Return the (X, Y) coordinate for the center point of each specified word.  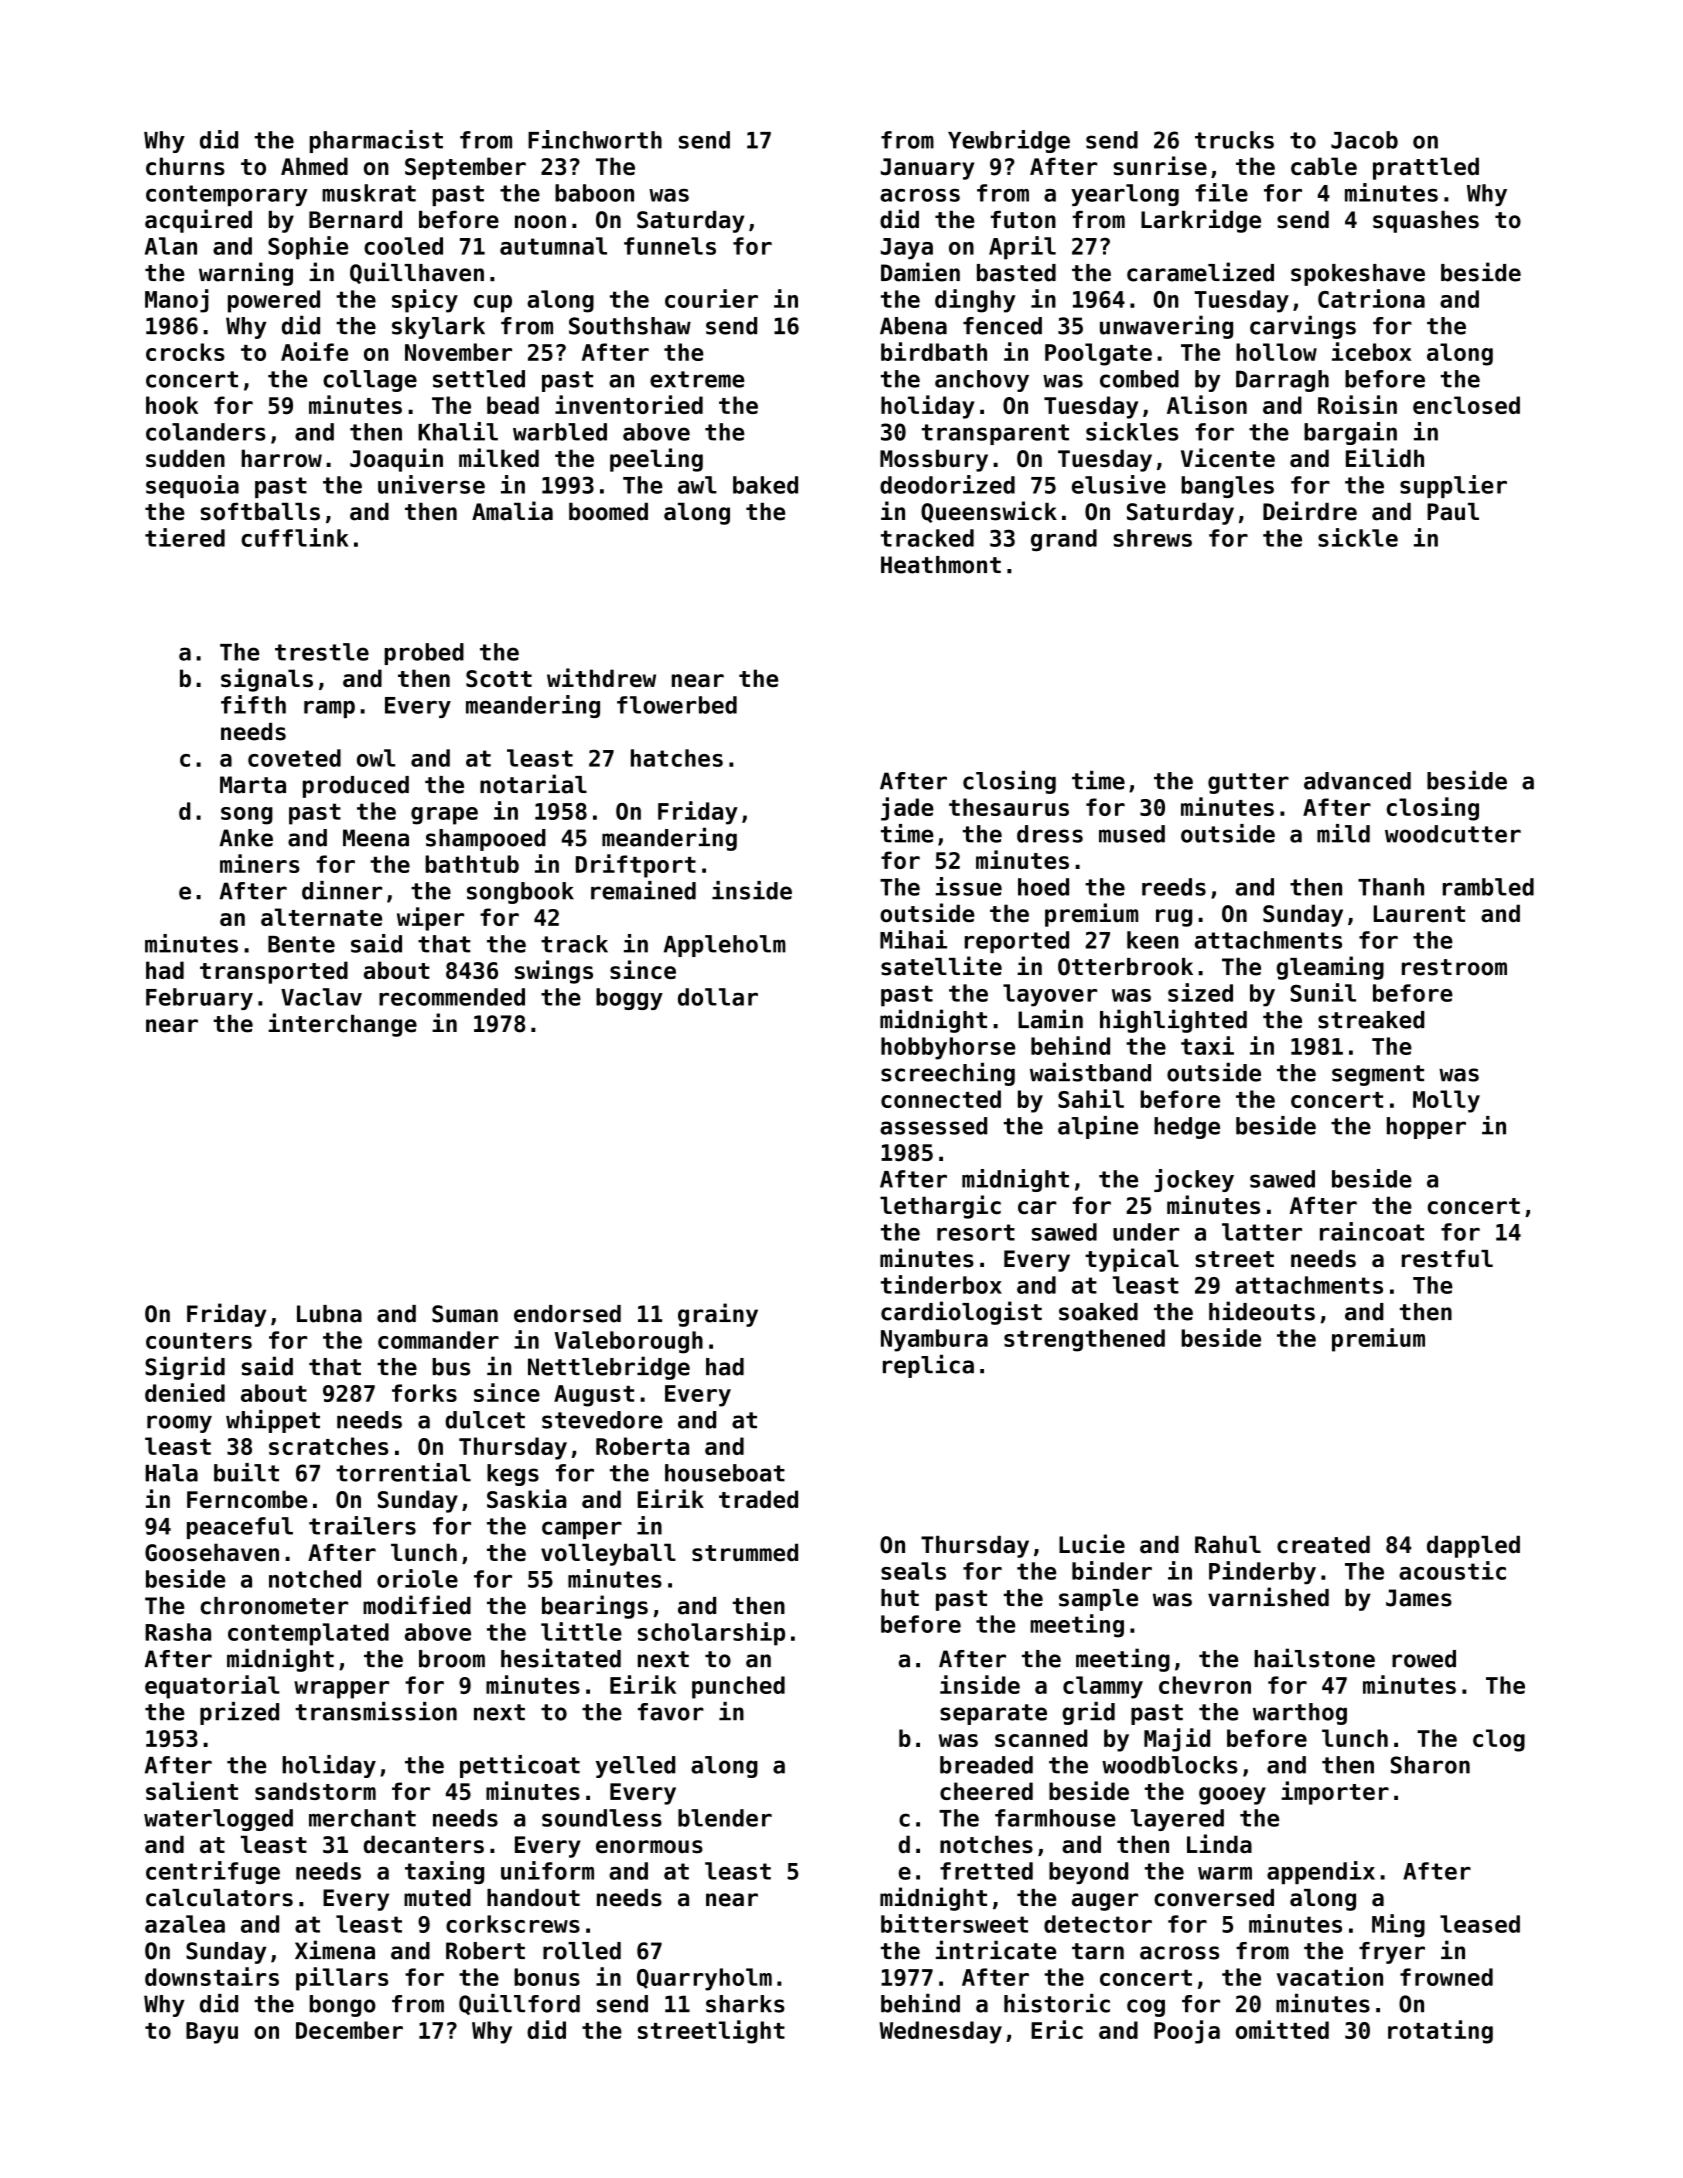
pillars (342, 1979)
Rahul (1228, 1545)
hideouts (1262, 1311)
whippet (273, 1421)
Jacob (1364, 140)
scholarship (711, 1634)
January (927, 169)
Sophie (308, 248)
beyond (1088, 1873)
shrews (1152, 538)
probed (424, 654)
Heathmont (941, 565)
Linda (1219, 1844)
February (199, 999)
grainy (718, 1315)
